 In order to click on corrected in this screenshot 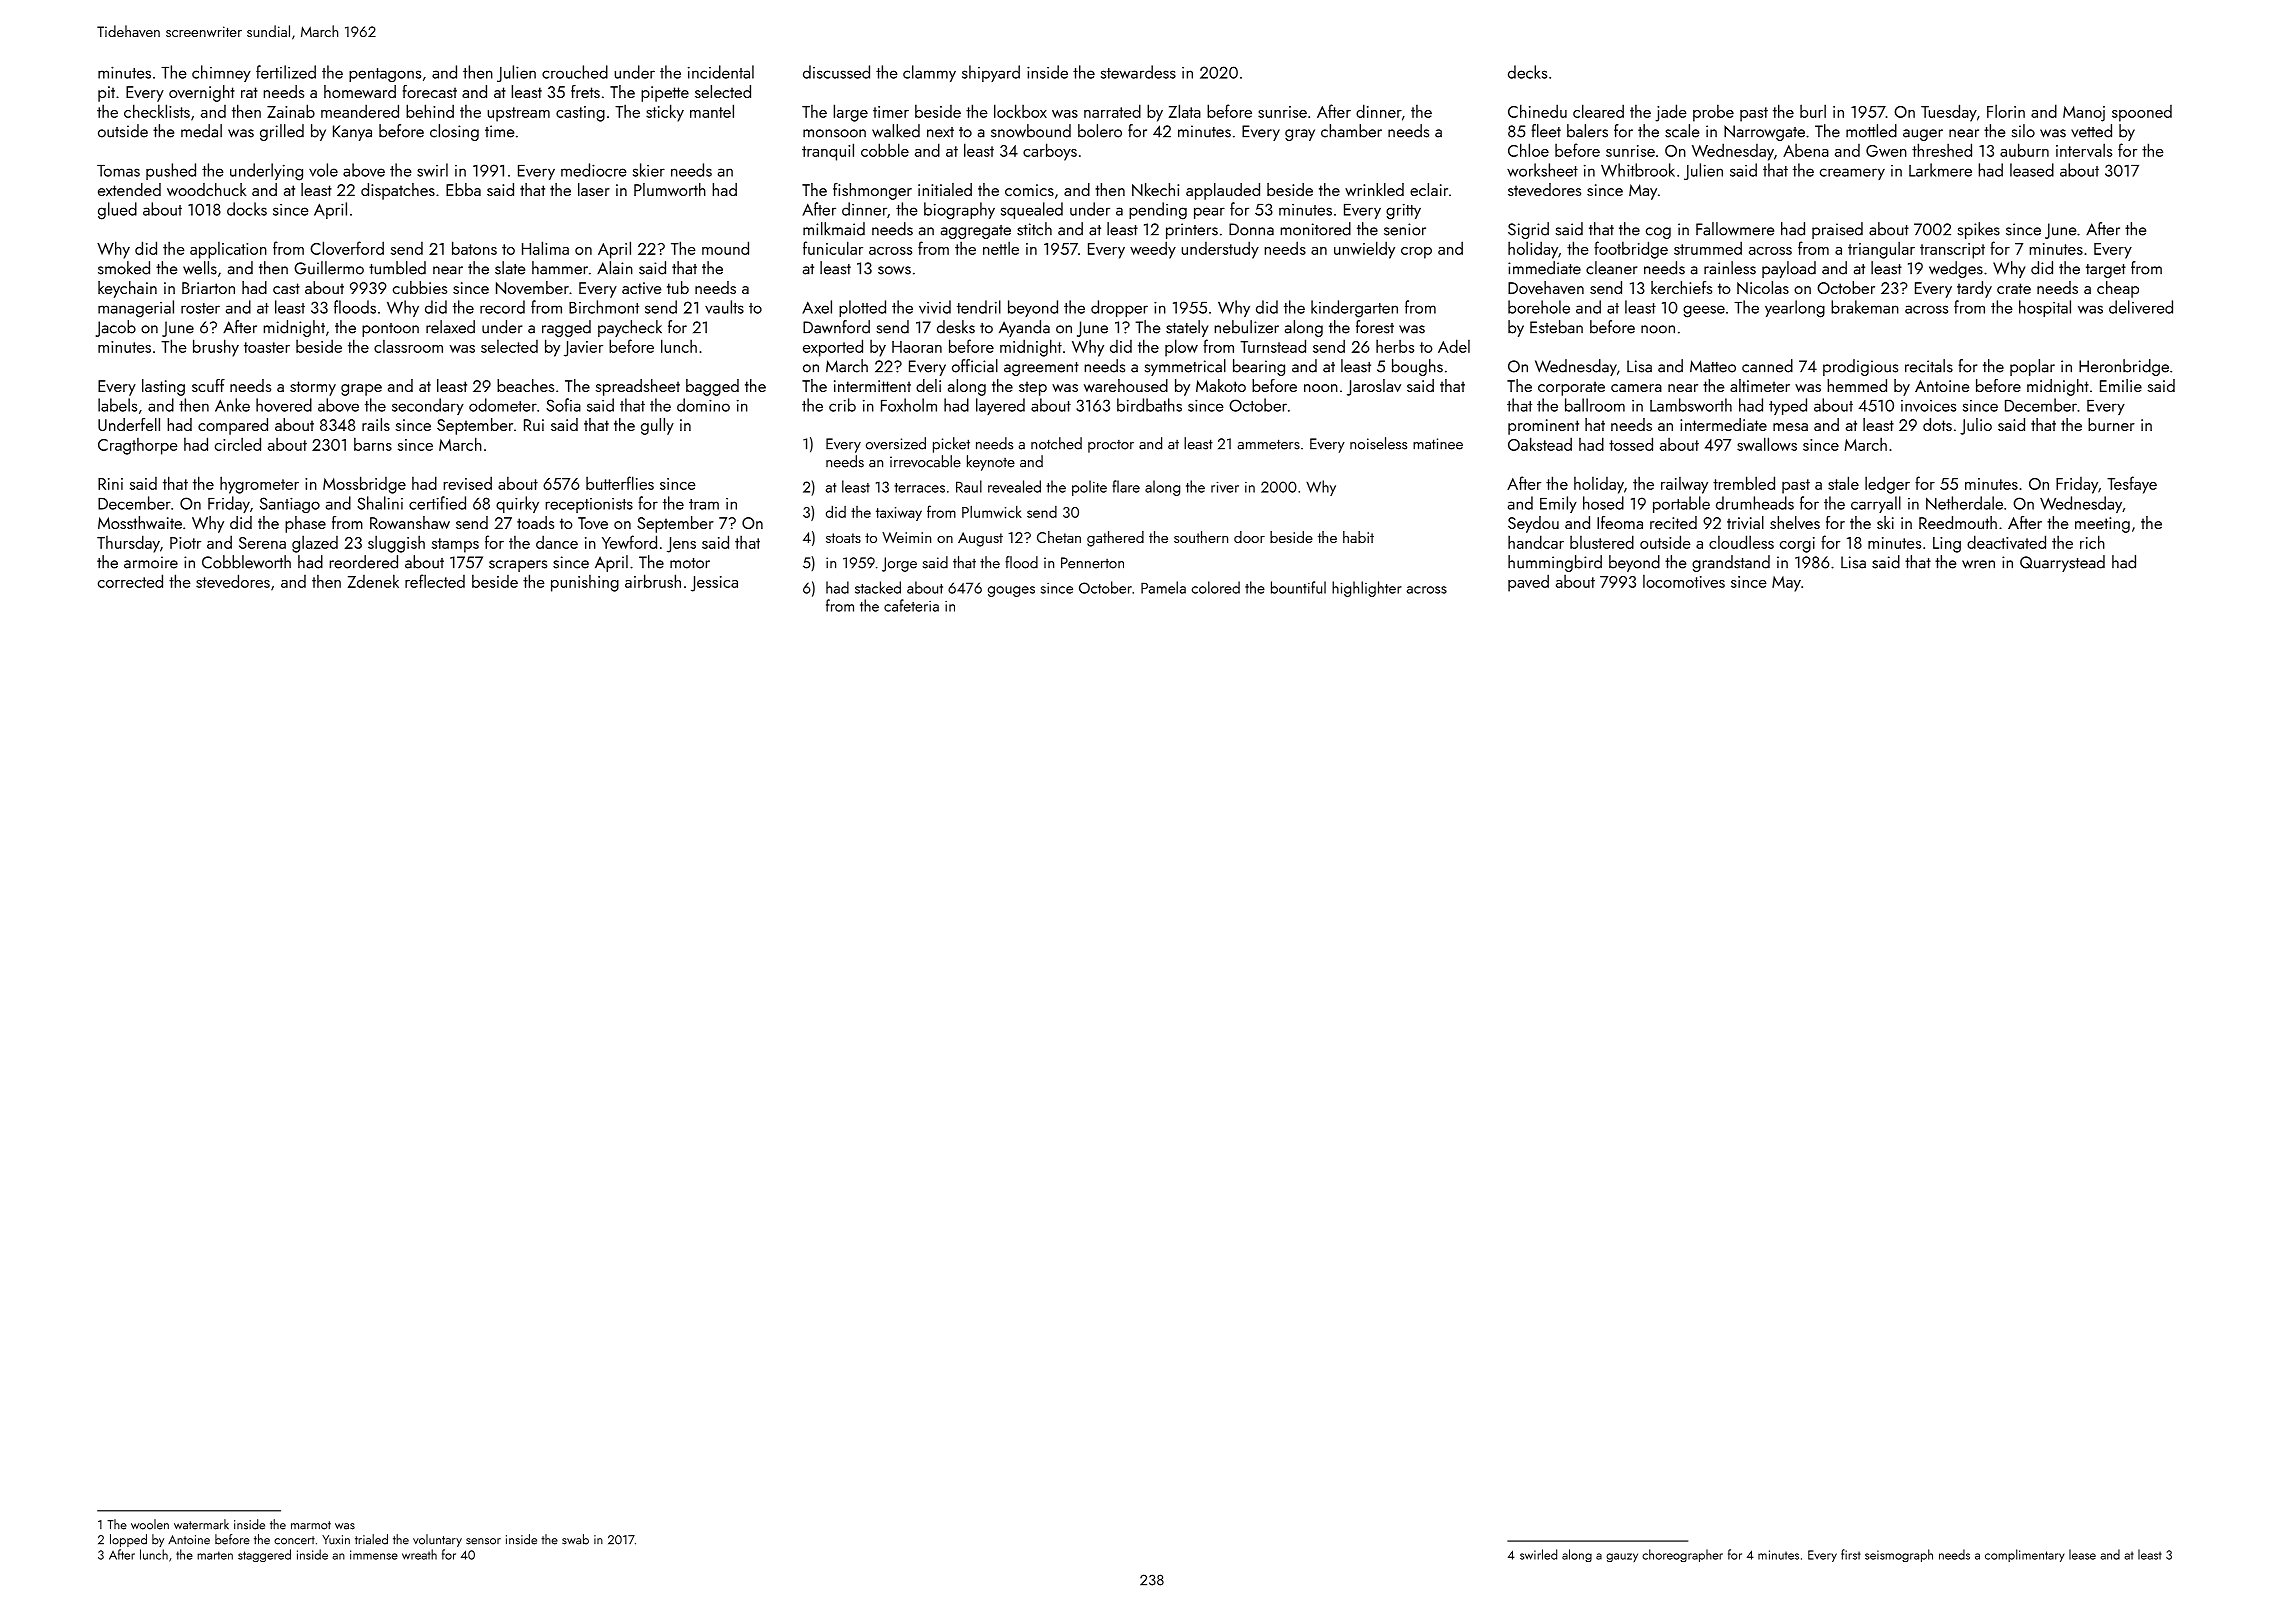, I will do `click(130, 581)`.
